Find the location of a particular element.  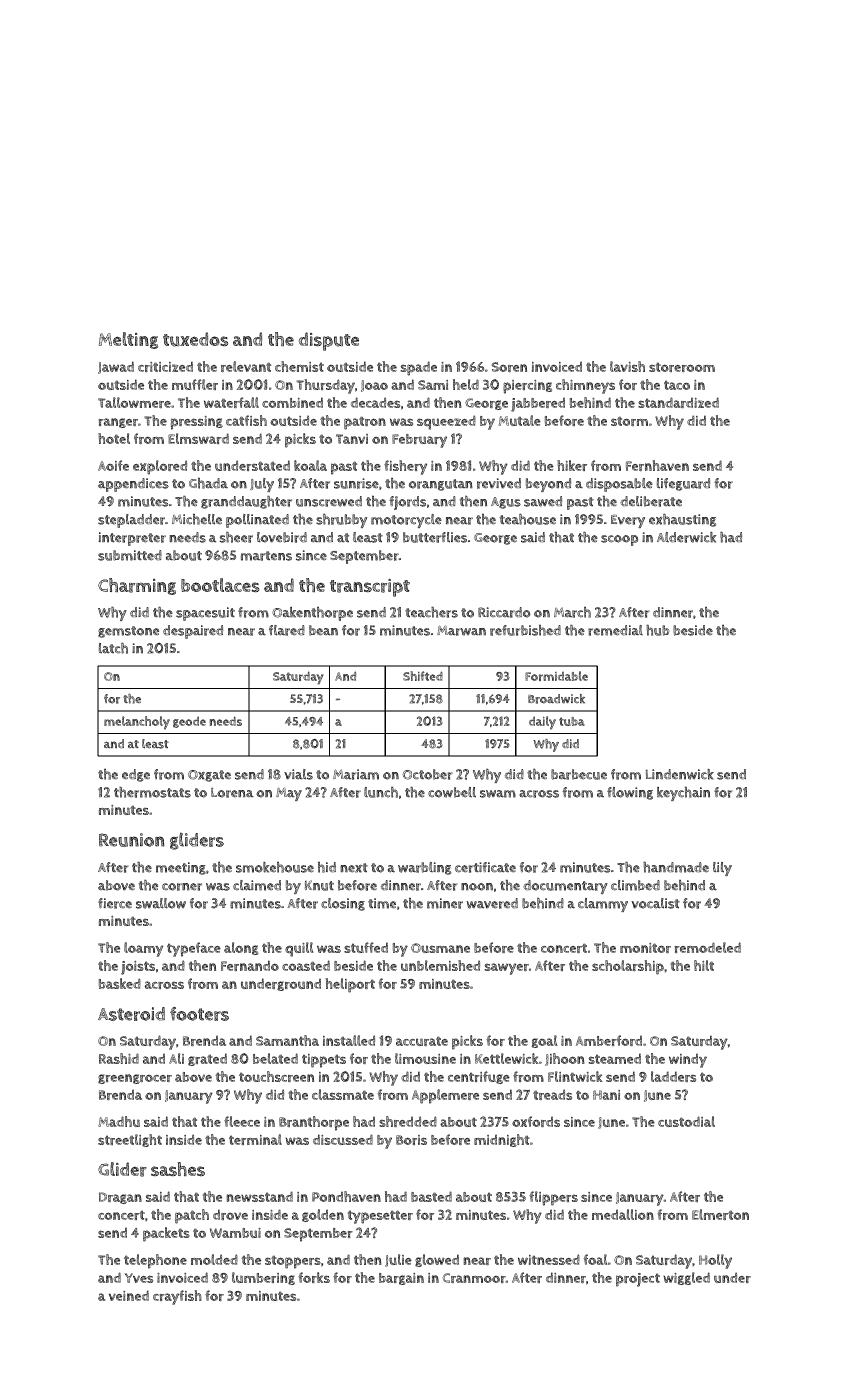

wiggled is located at coordinates (686, 1278).
